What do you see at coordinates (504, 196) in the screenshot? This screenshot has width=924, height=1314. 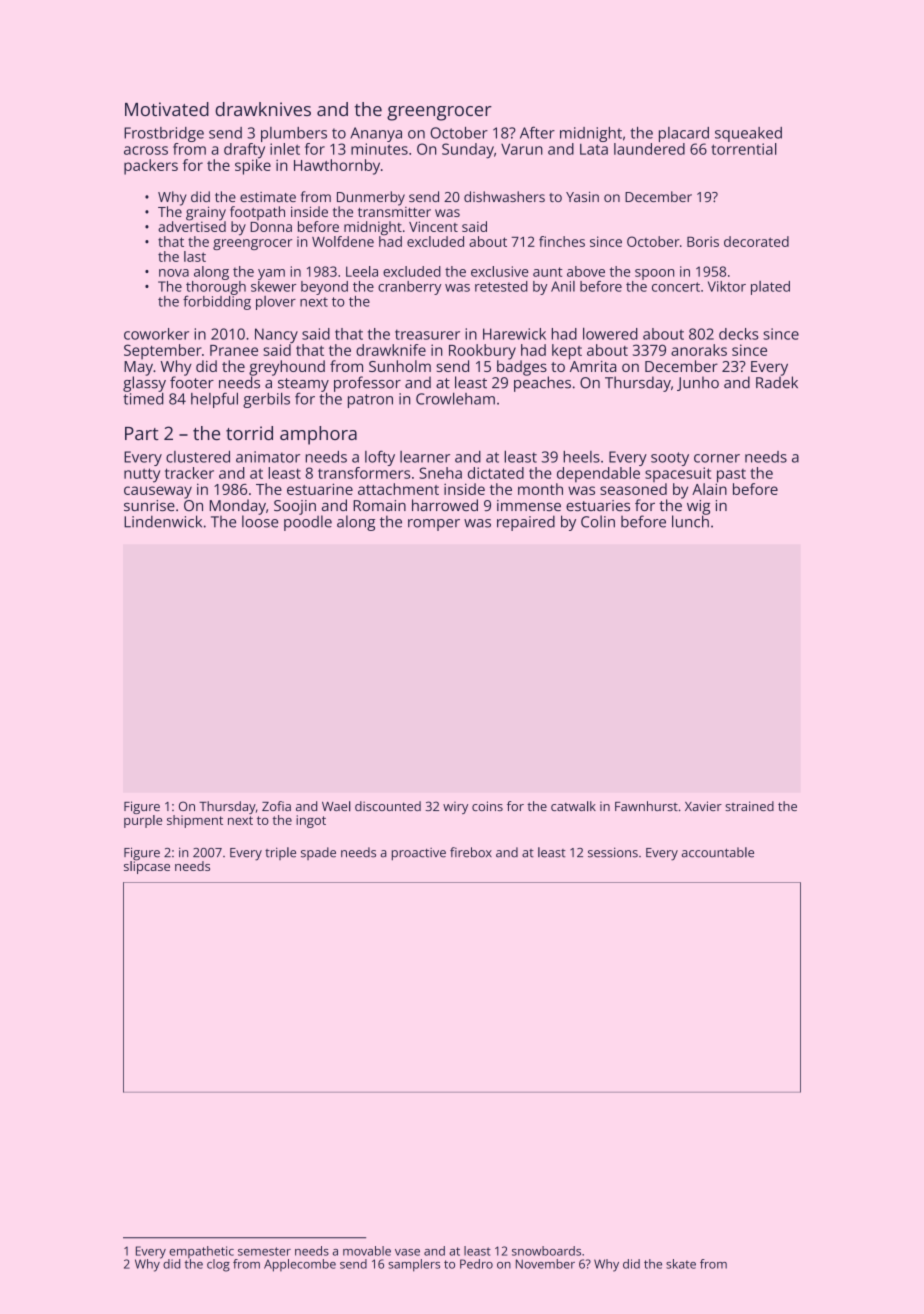 I see `dishwashers` at bounding box center [504, 196].
